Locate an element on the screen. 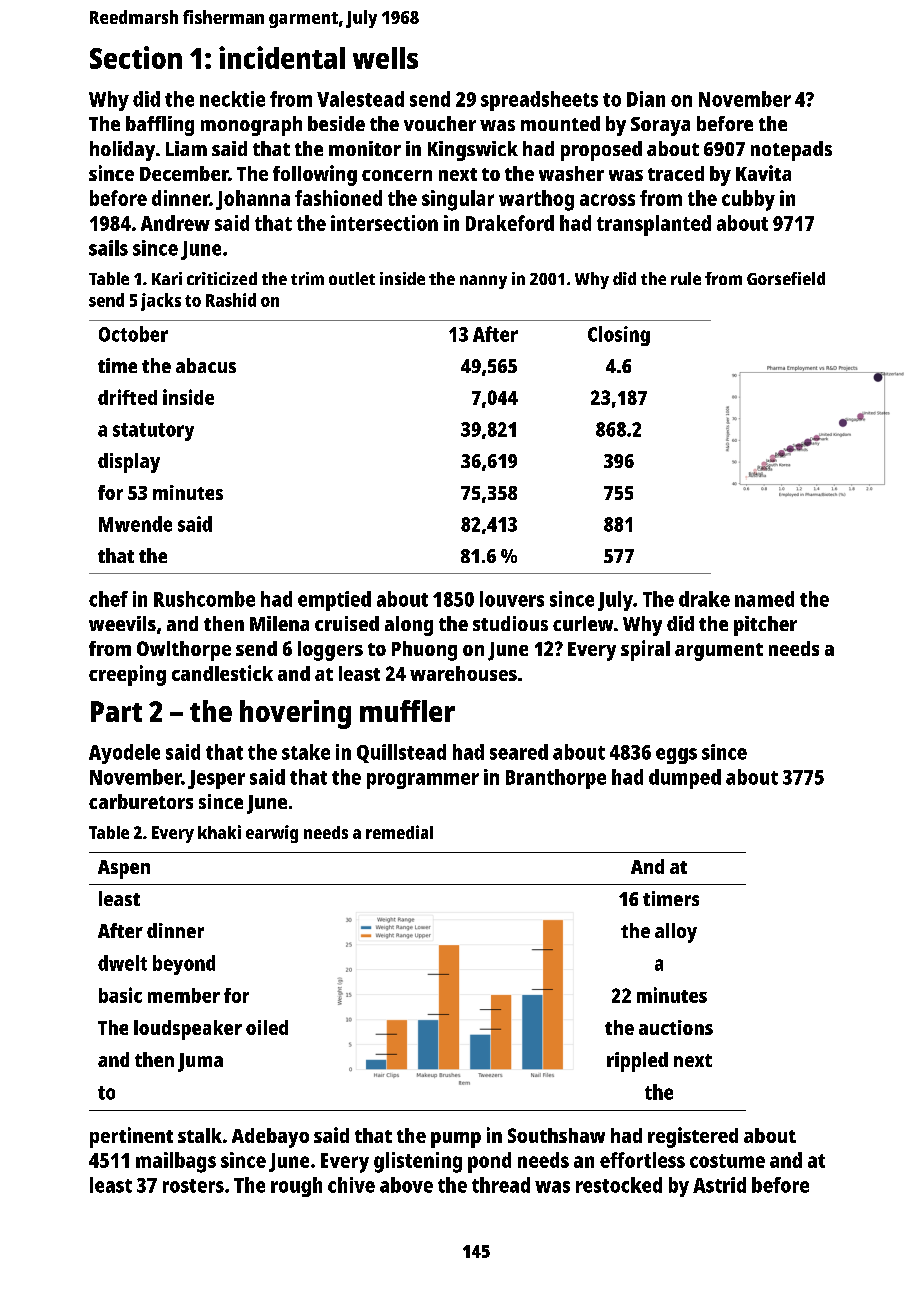  drifted is located at coordinates (127, 397).
